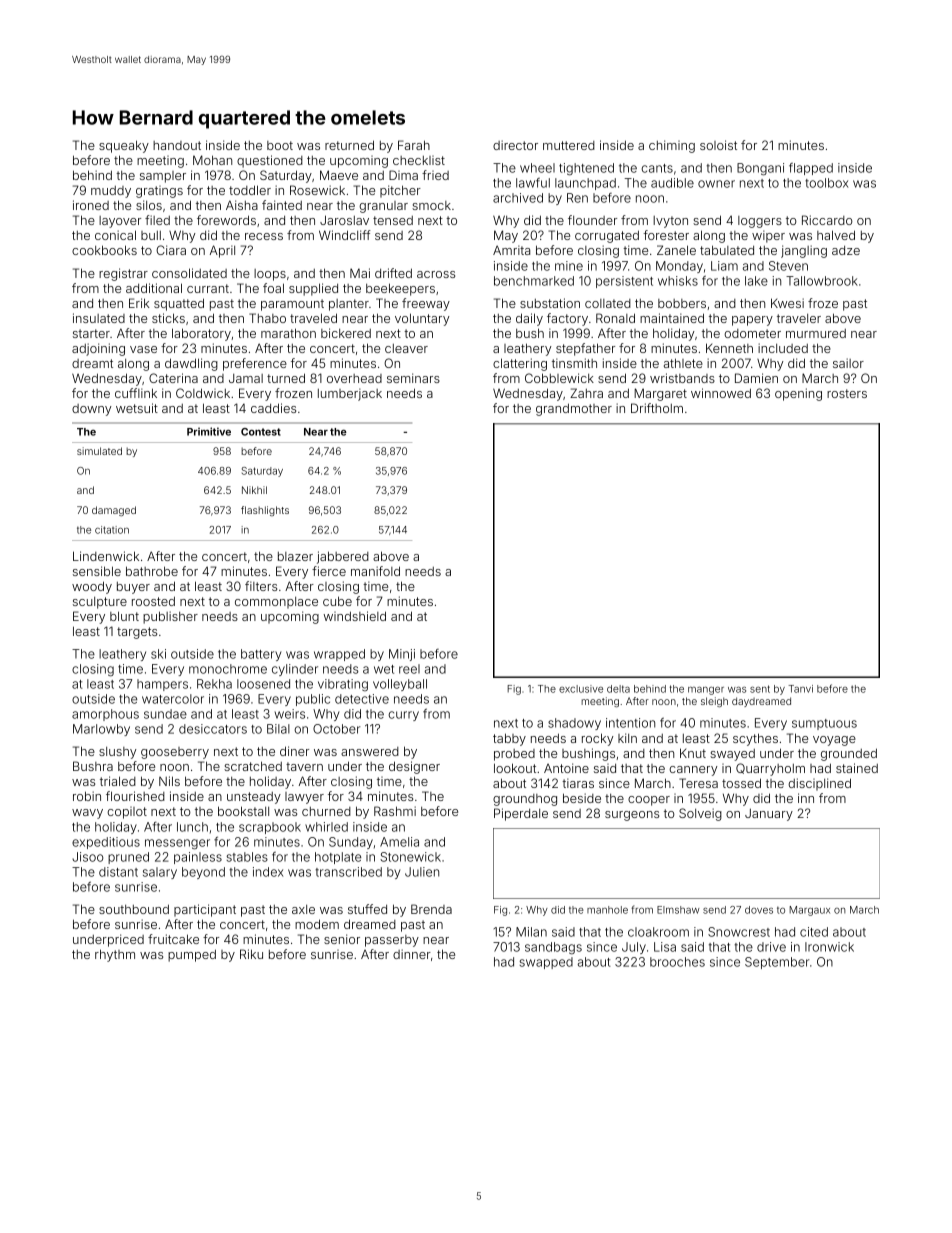  What do you see at coordinates (581, 689) in the document?
I see `exclusive` at bounding box center [581, 689].
